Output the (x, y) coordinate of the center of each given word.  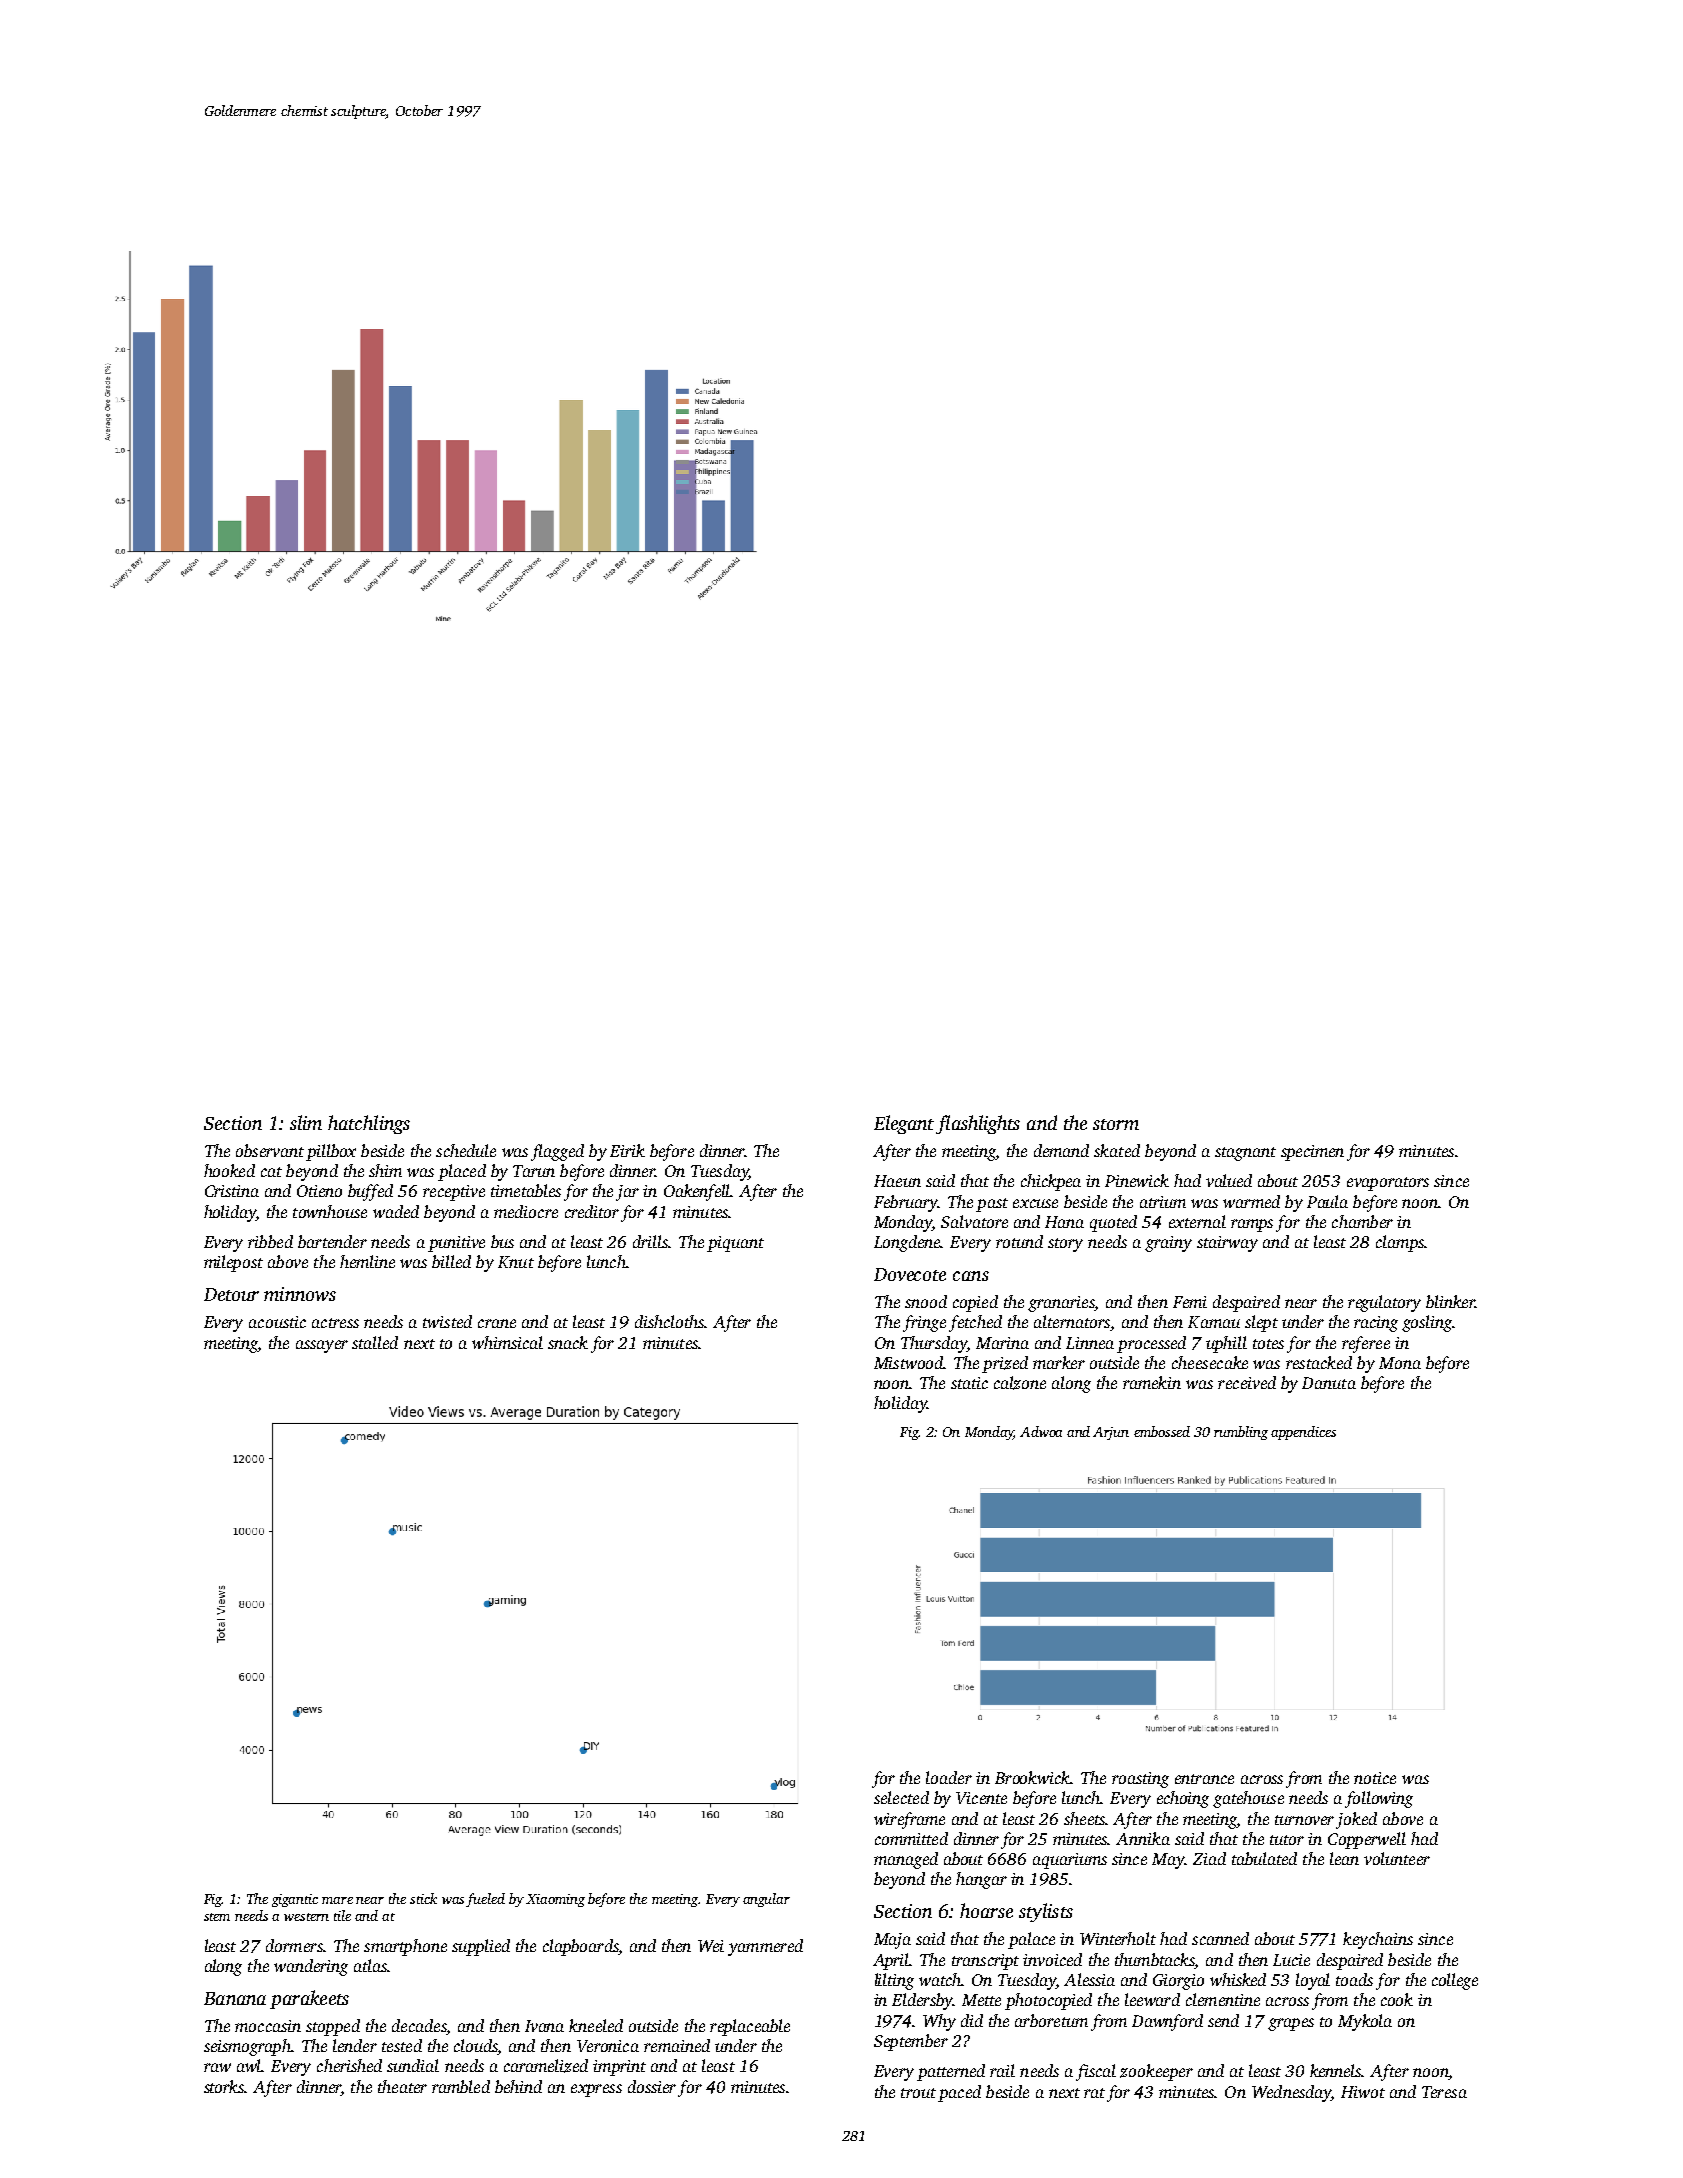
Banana (235, 1998)
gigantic (295, 1900)
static (969, 1383)
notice (1375, 1778)
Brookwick (1033, 1777)
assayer (322, 1346)
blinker (1450, 1301)
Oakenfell (697, 1192)
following (1379, 1799)
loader (949, 1777)
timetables (526, 1190)
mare (337, 1900)
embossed (1162, 1431)
